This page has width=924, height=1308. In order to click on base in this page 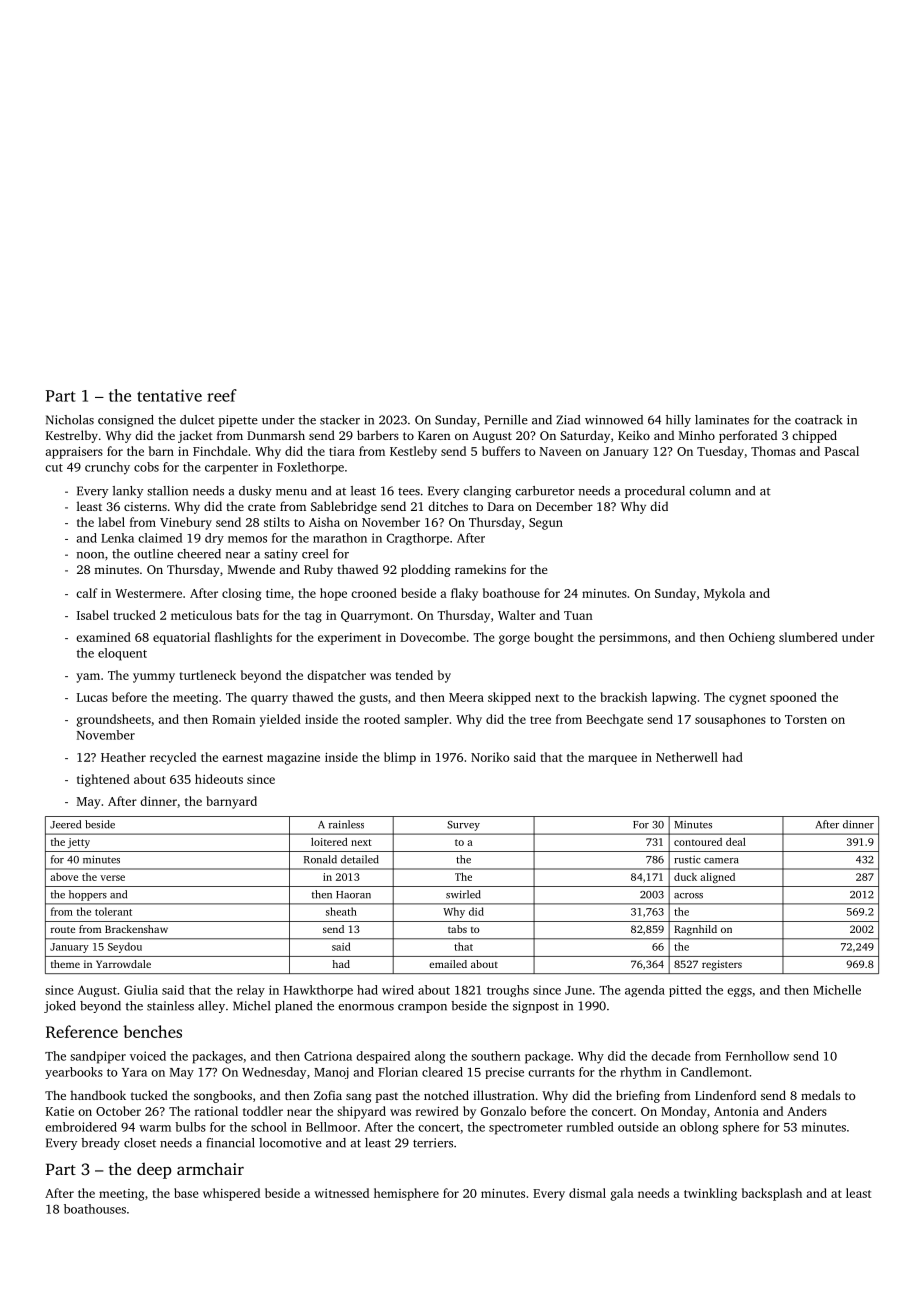, I will do `click(186, 1193)`.
